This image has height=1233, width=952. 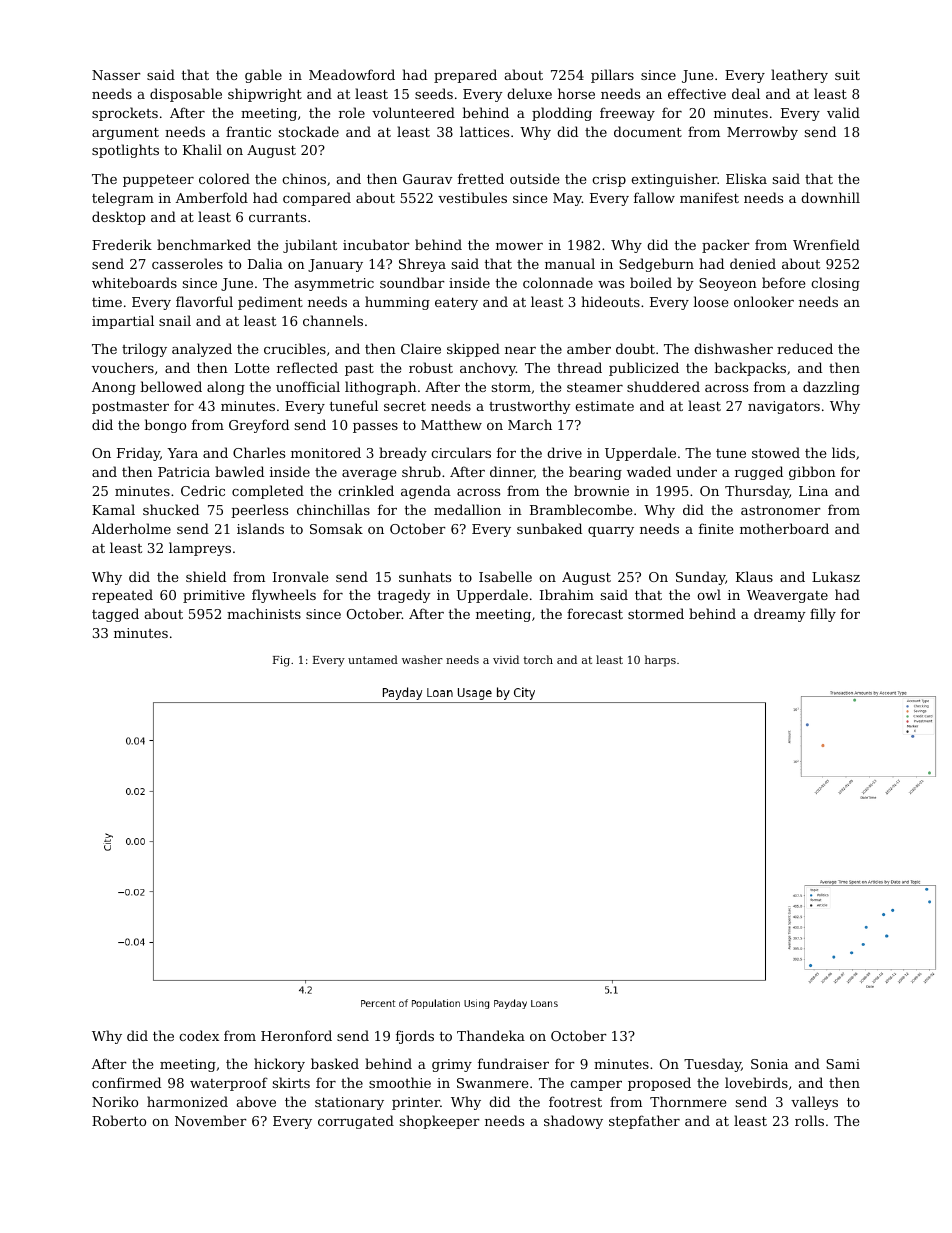 I want to click on Alderholme, so click(x=131, y=528).
